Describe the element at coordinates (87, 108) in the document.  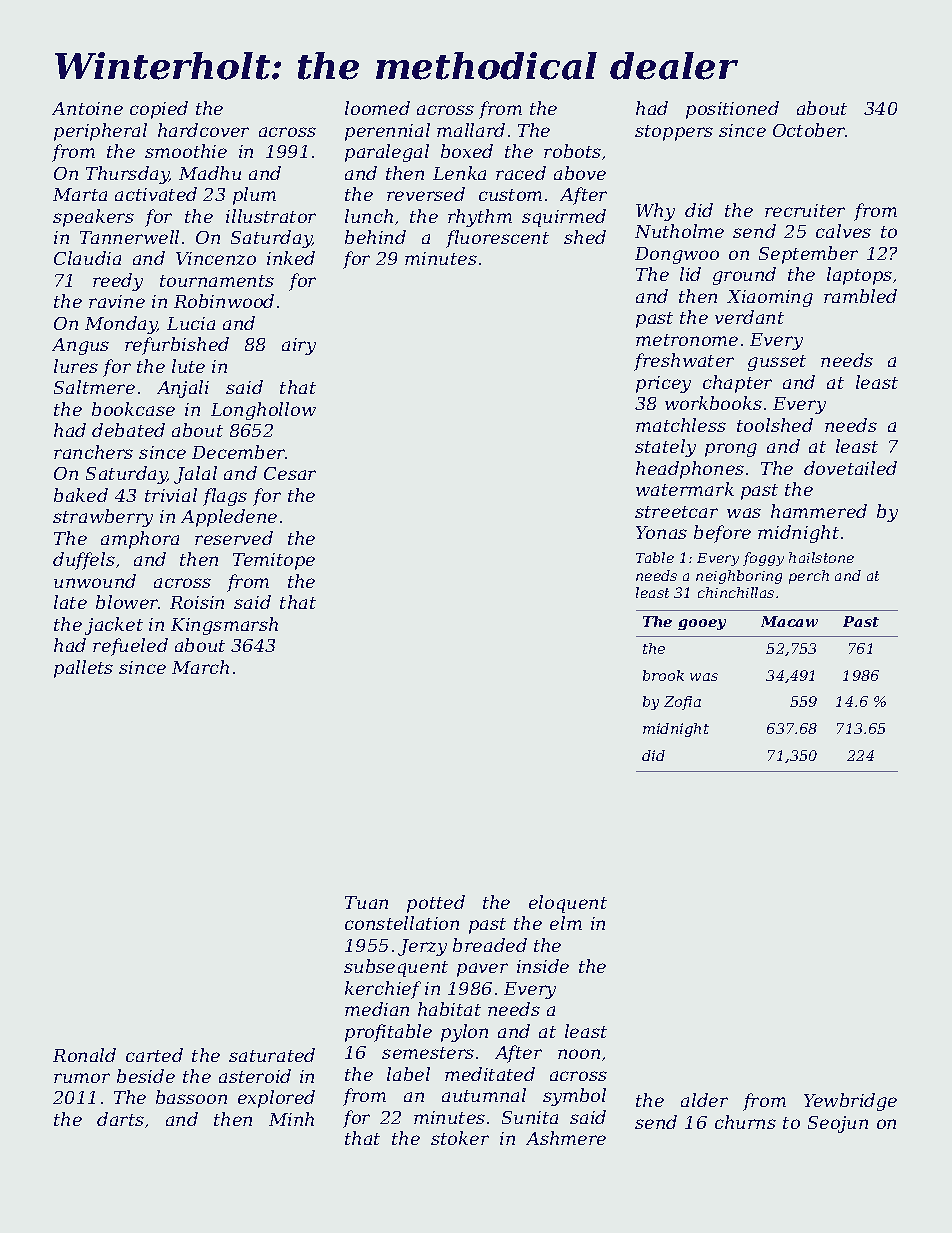
I see `Antoine` at that location.
